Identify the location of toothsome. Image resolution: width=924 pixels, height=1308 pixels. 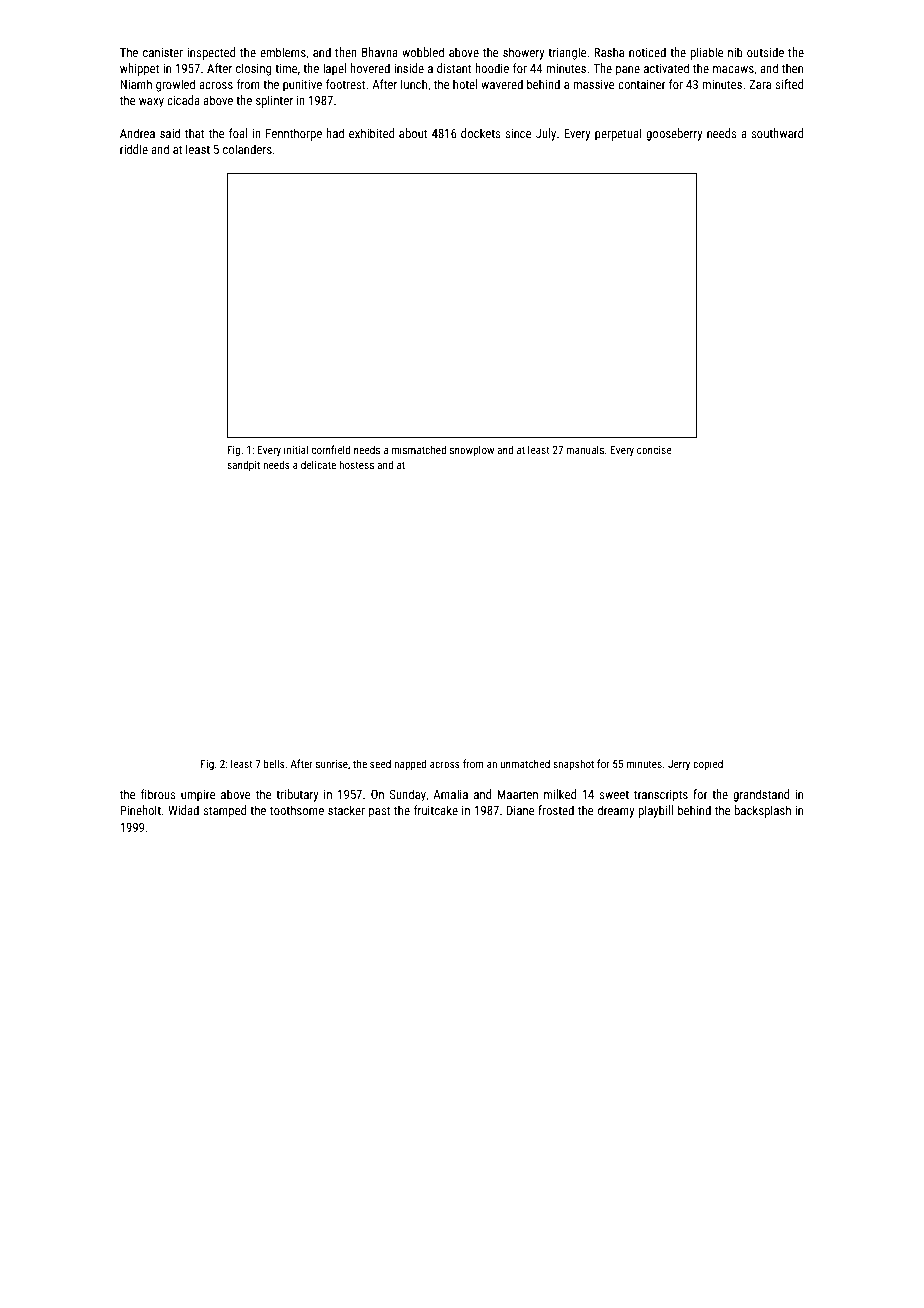
(297, 810).
